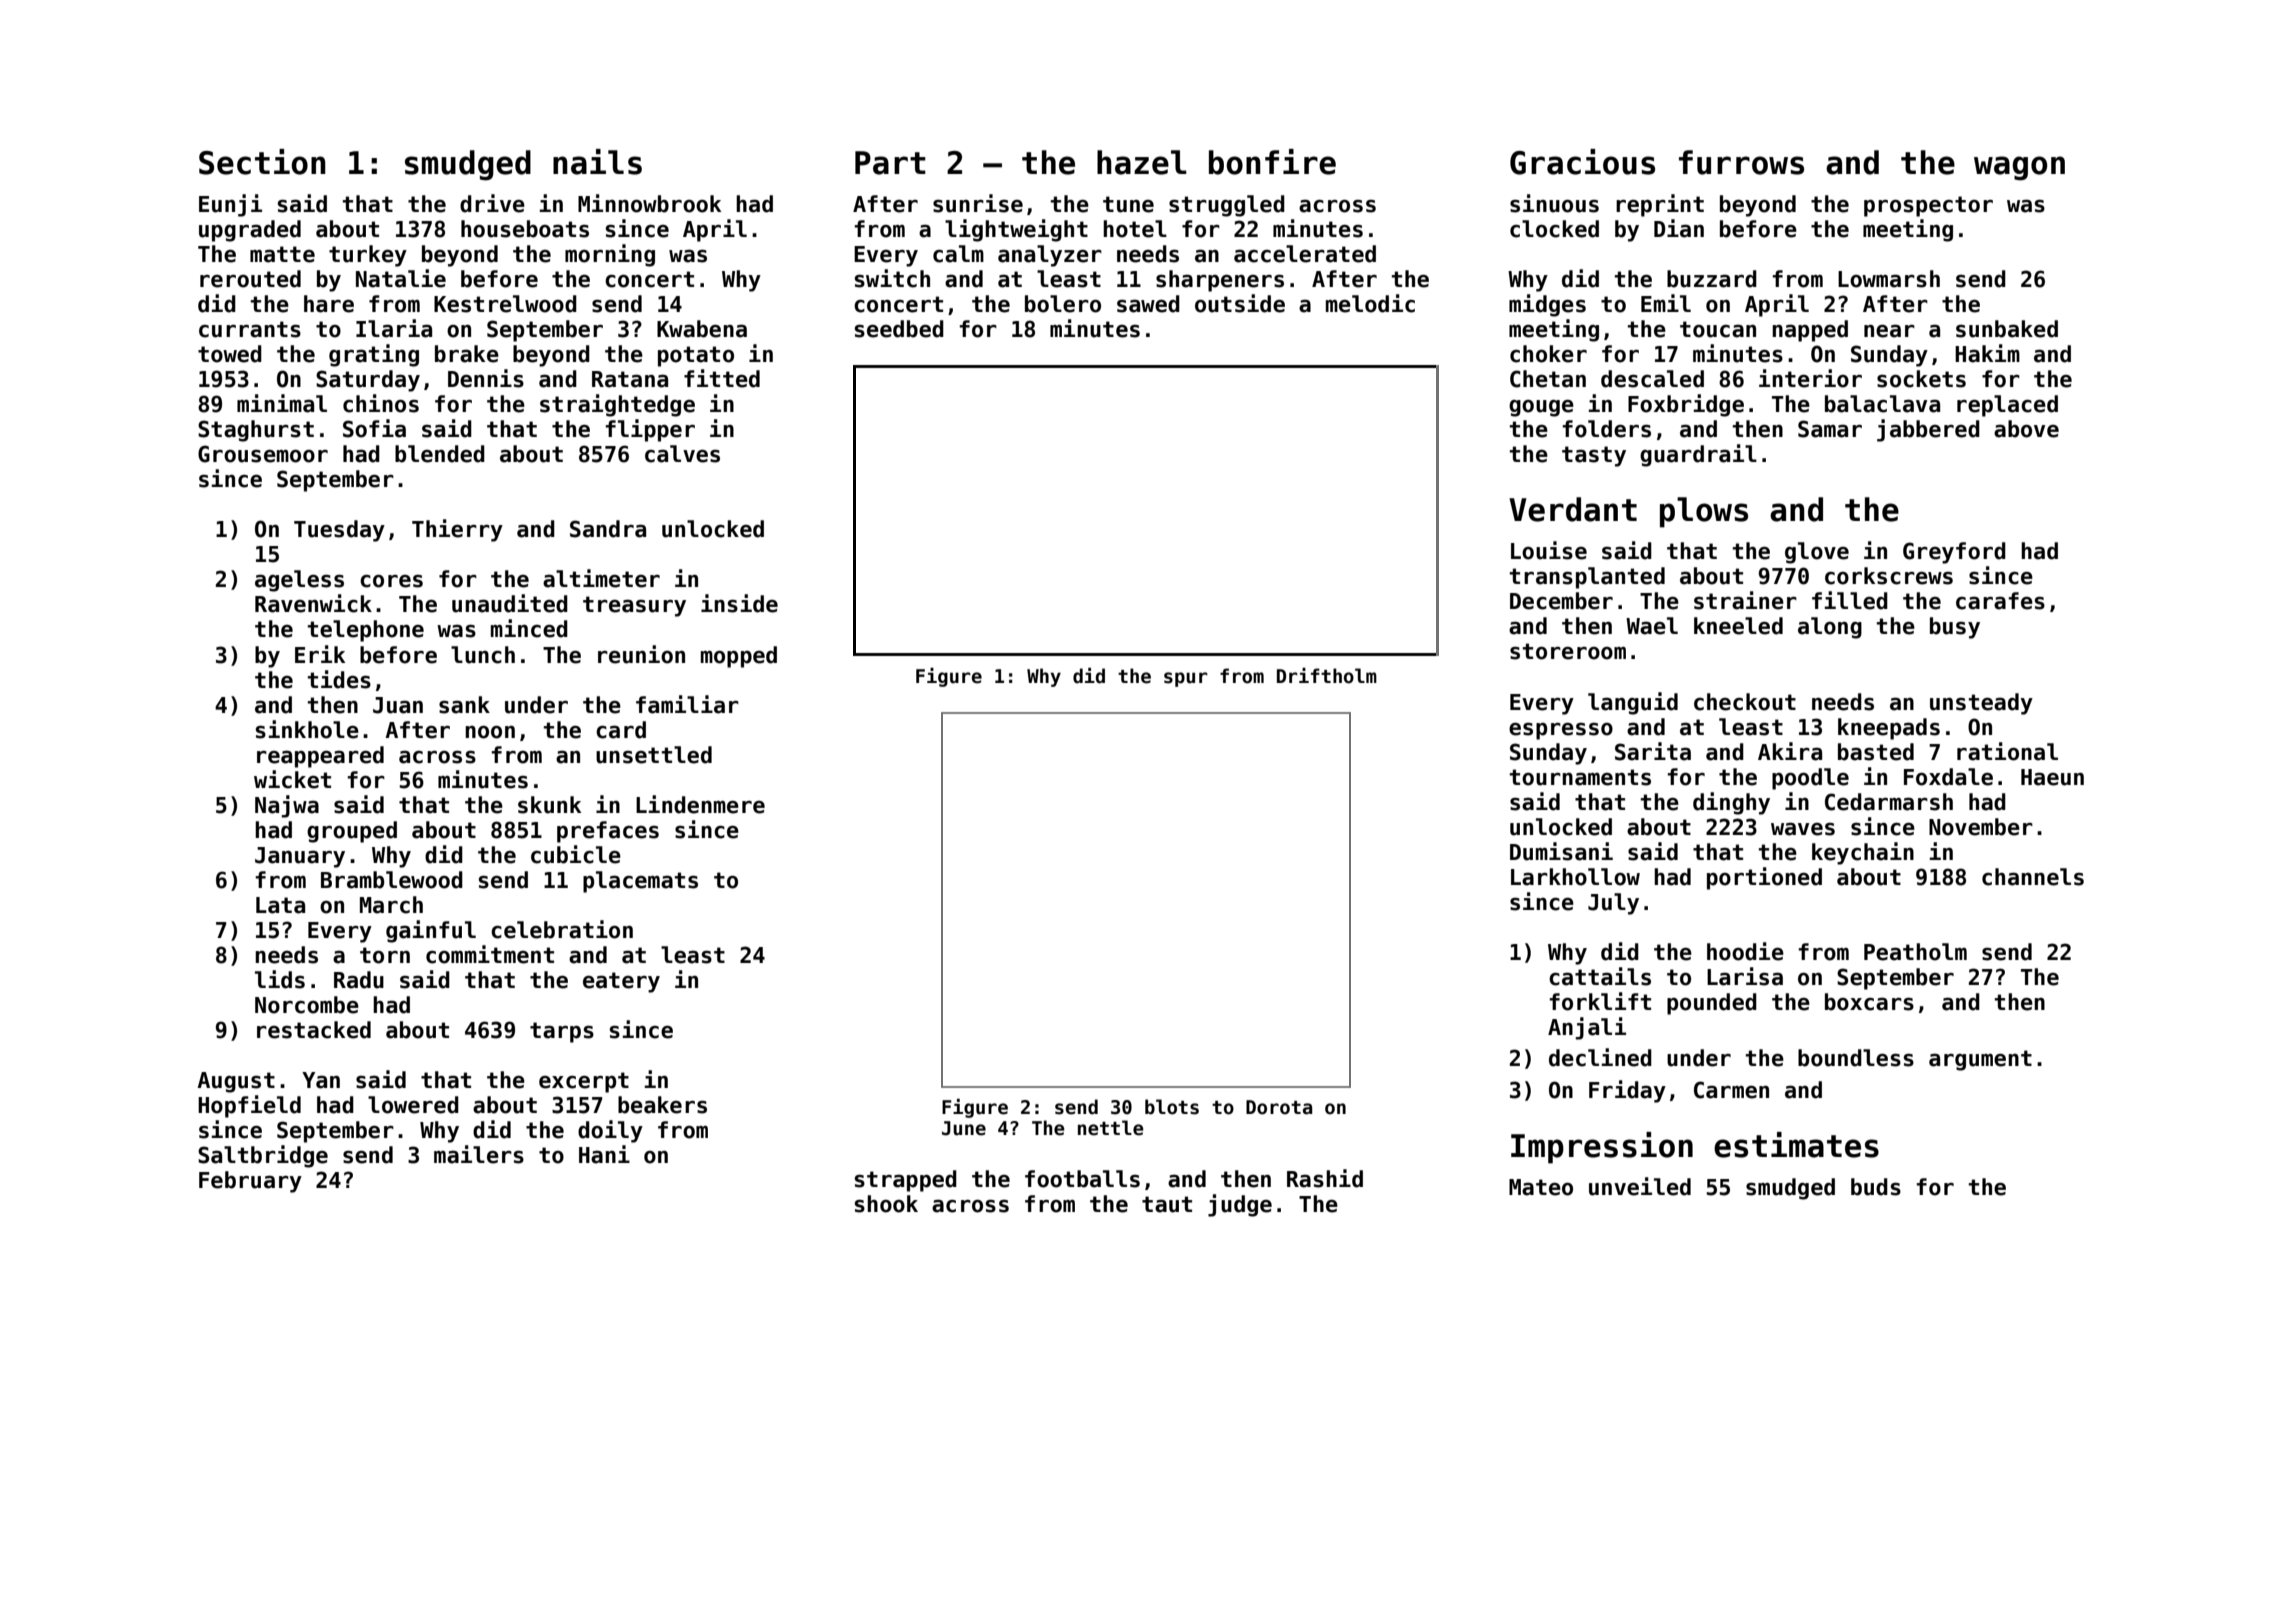 Image resolution: width=2292 pixels, height=1620 pixels. I want to click on Bramblewood, so click(392, 880).
